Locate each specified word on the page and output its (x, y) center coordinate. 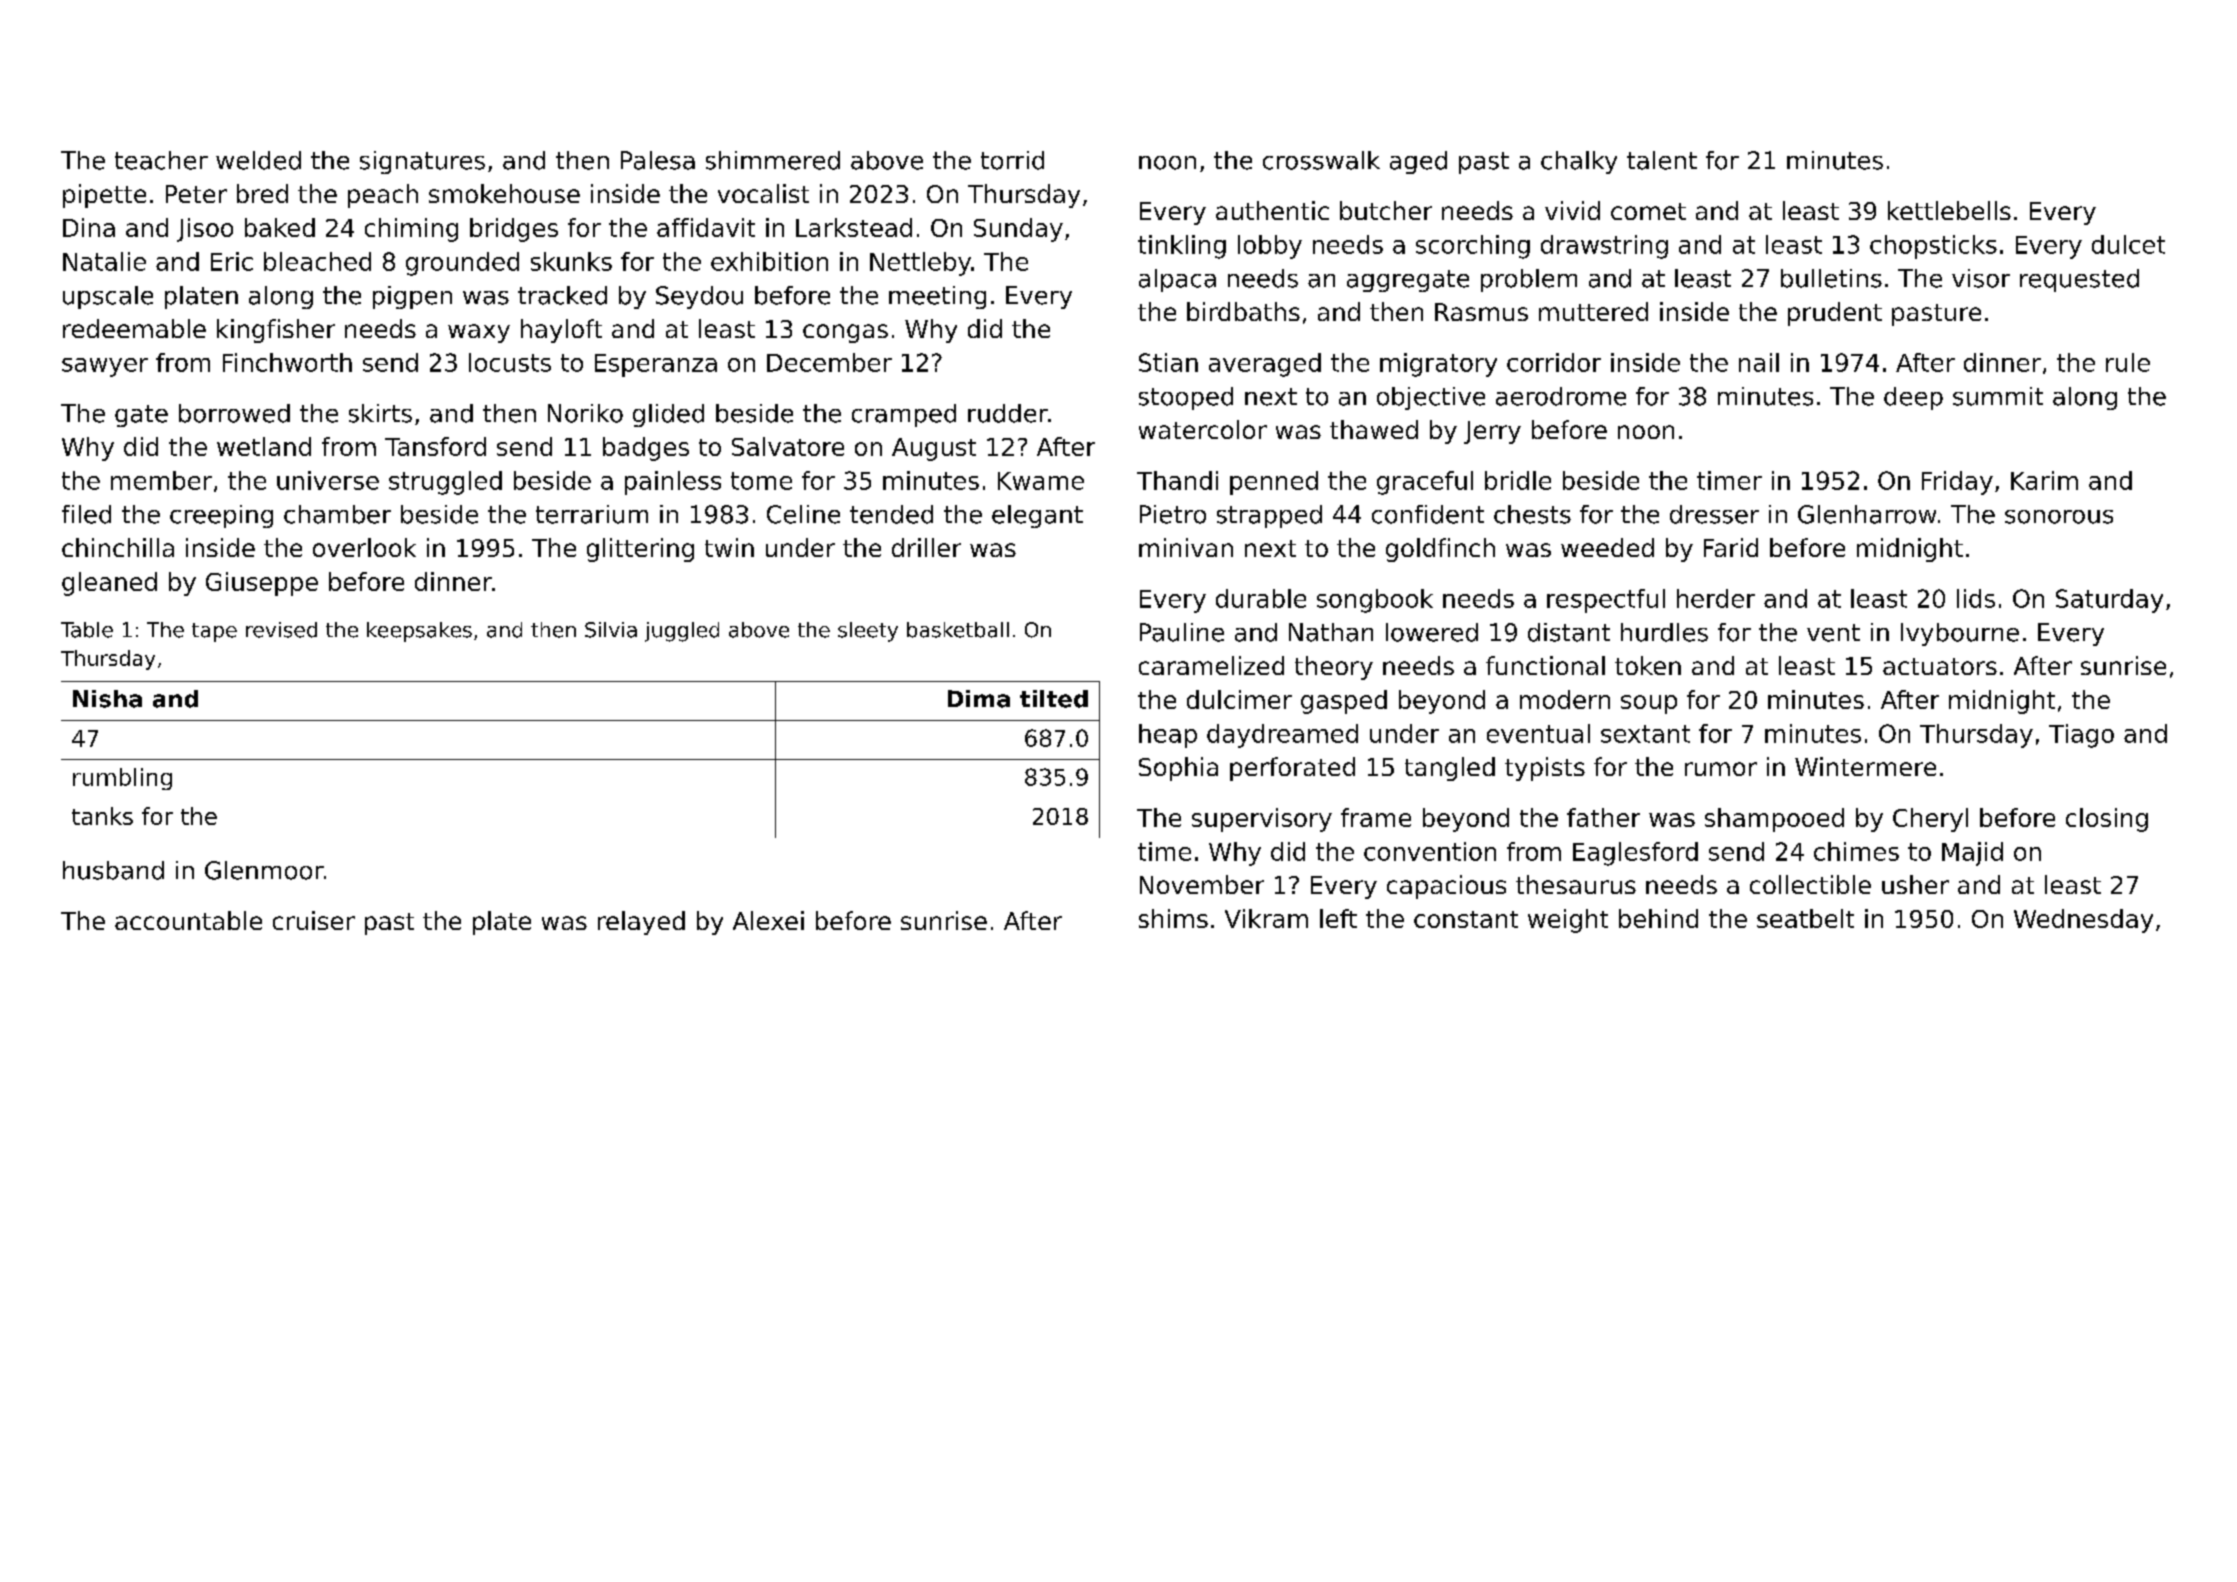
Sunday (1018, 230)
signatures (422, 162)
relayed (641, 923)
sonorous (2059, 517)
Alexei (768, 920)
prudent (1835, 314)
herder (1716, 598)
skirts (380, 413)
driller (926, 547)
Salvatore (788, 446)
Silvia (611, 630)
